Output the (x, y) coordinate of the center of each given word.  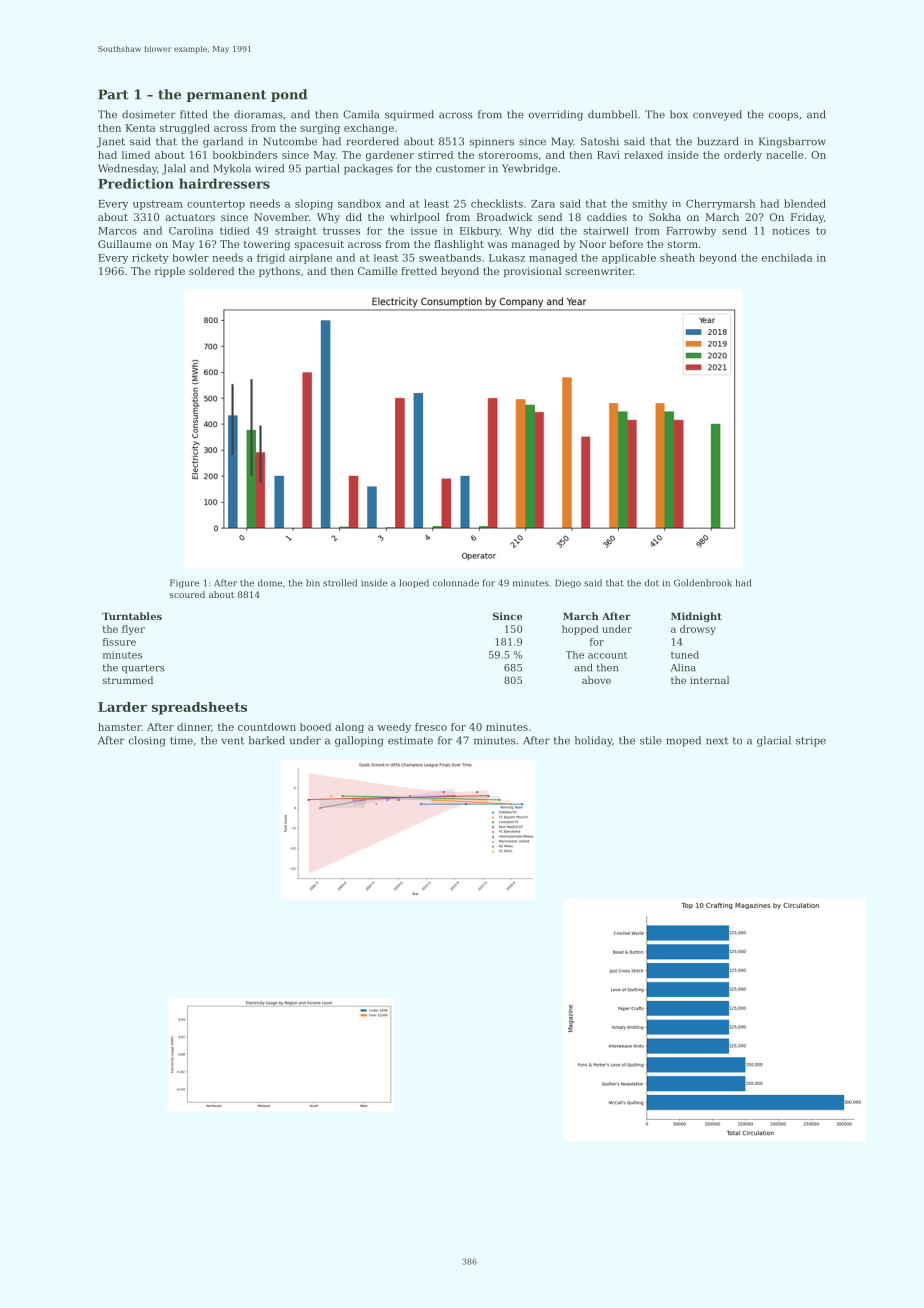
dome (270, 583)
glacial (774, 741)
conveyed (717, 115)
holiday (593, 741)
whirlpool (415, 218)
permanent (226, 96)
